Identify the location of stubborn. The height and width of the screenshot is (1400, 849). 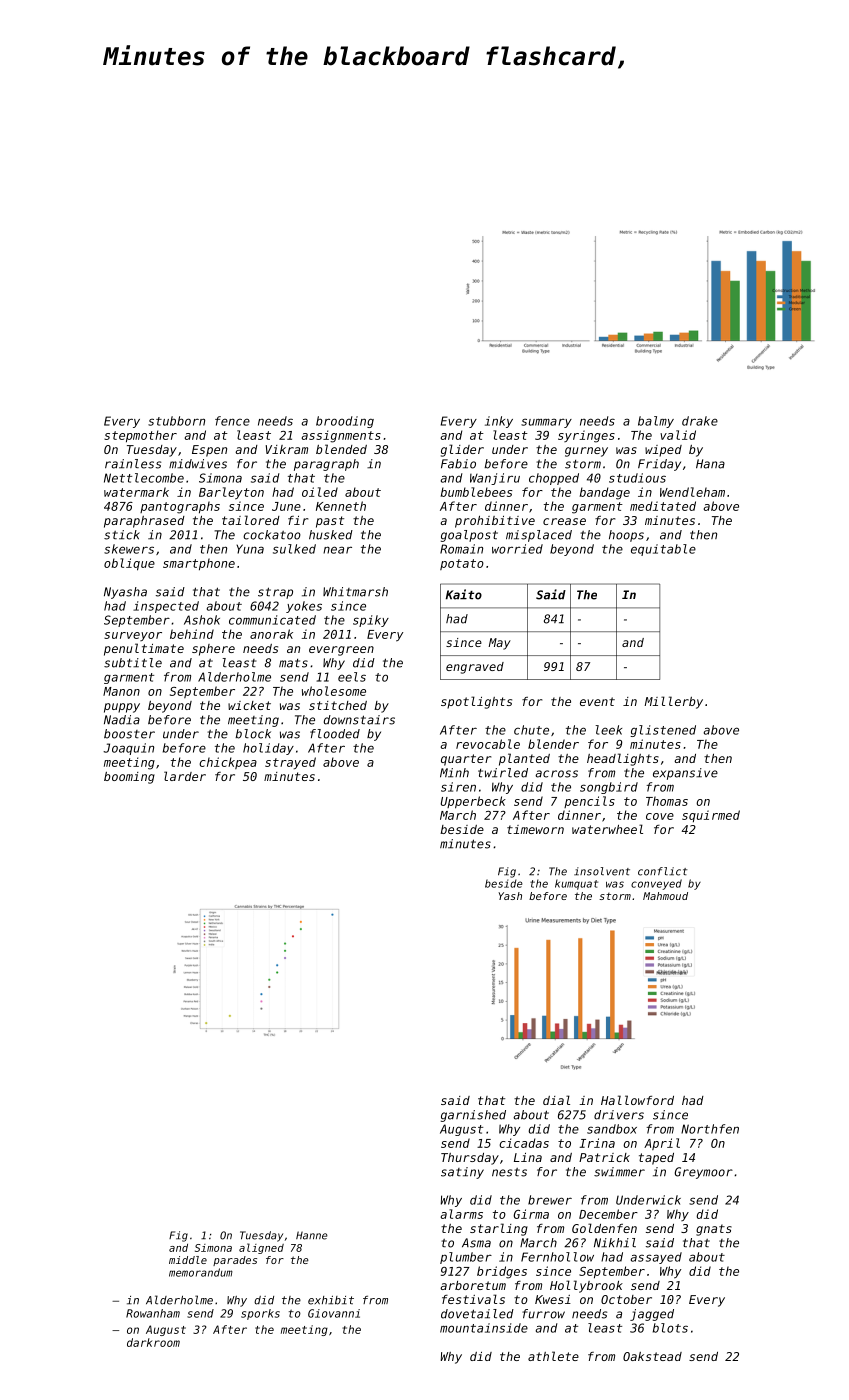
(176, 421).
